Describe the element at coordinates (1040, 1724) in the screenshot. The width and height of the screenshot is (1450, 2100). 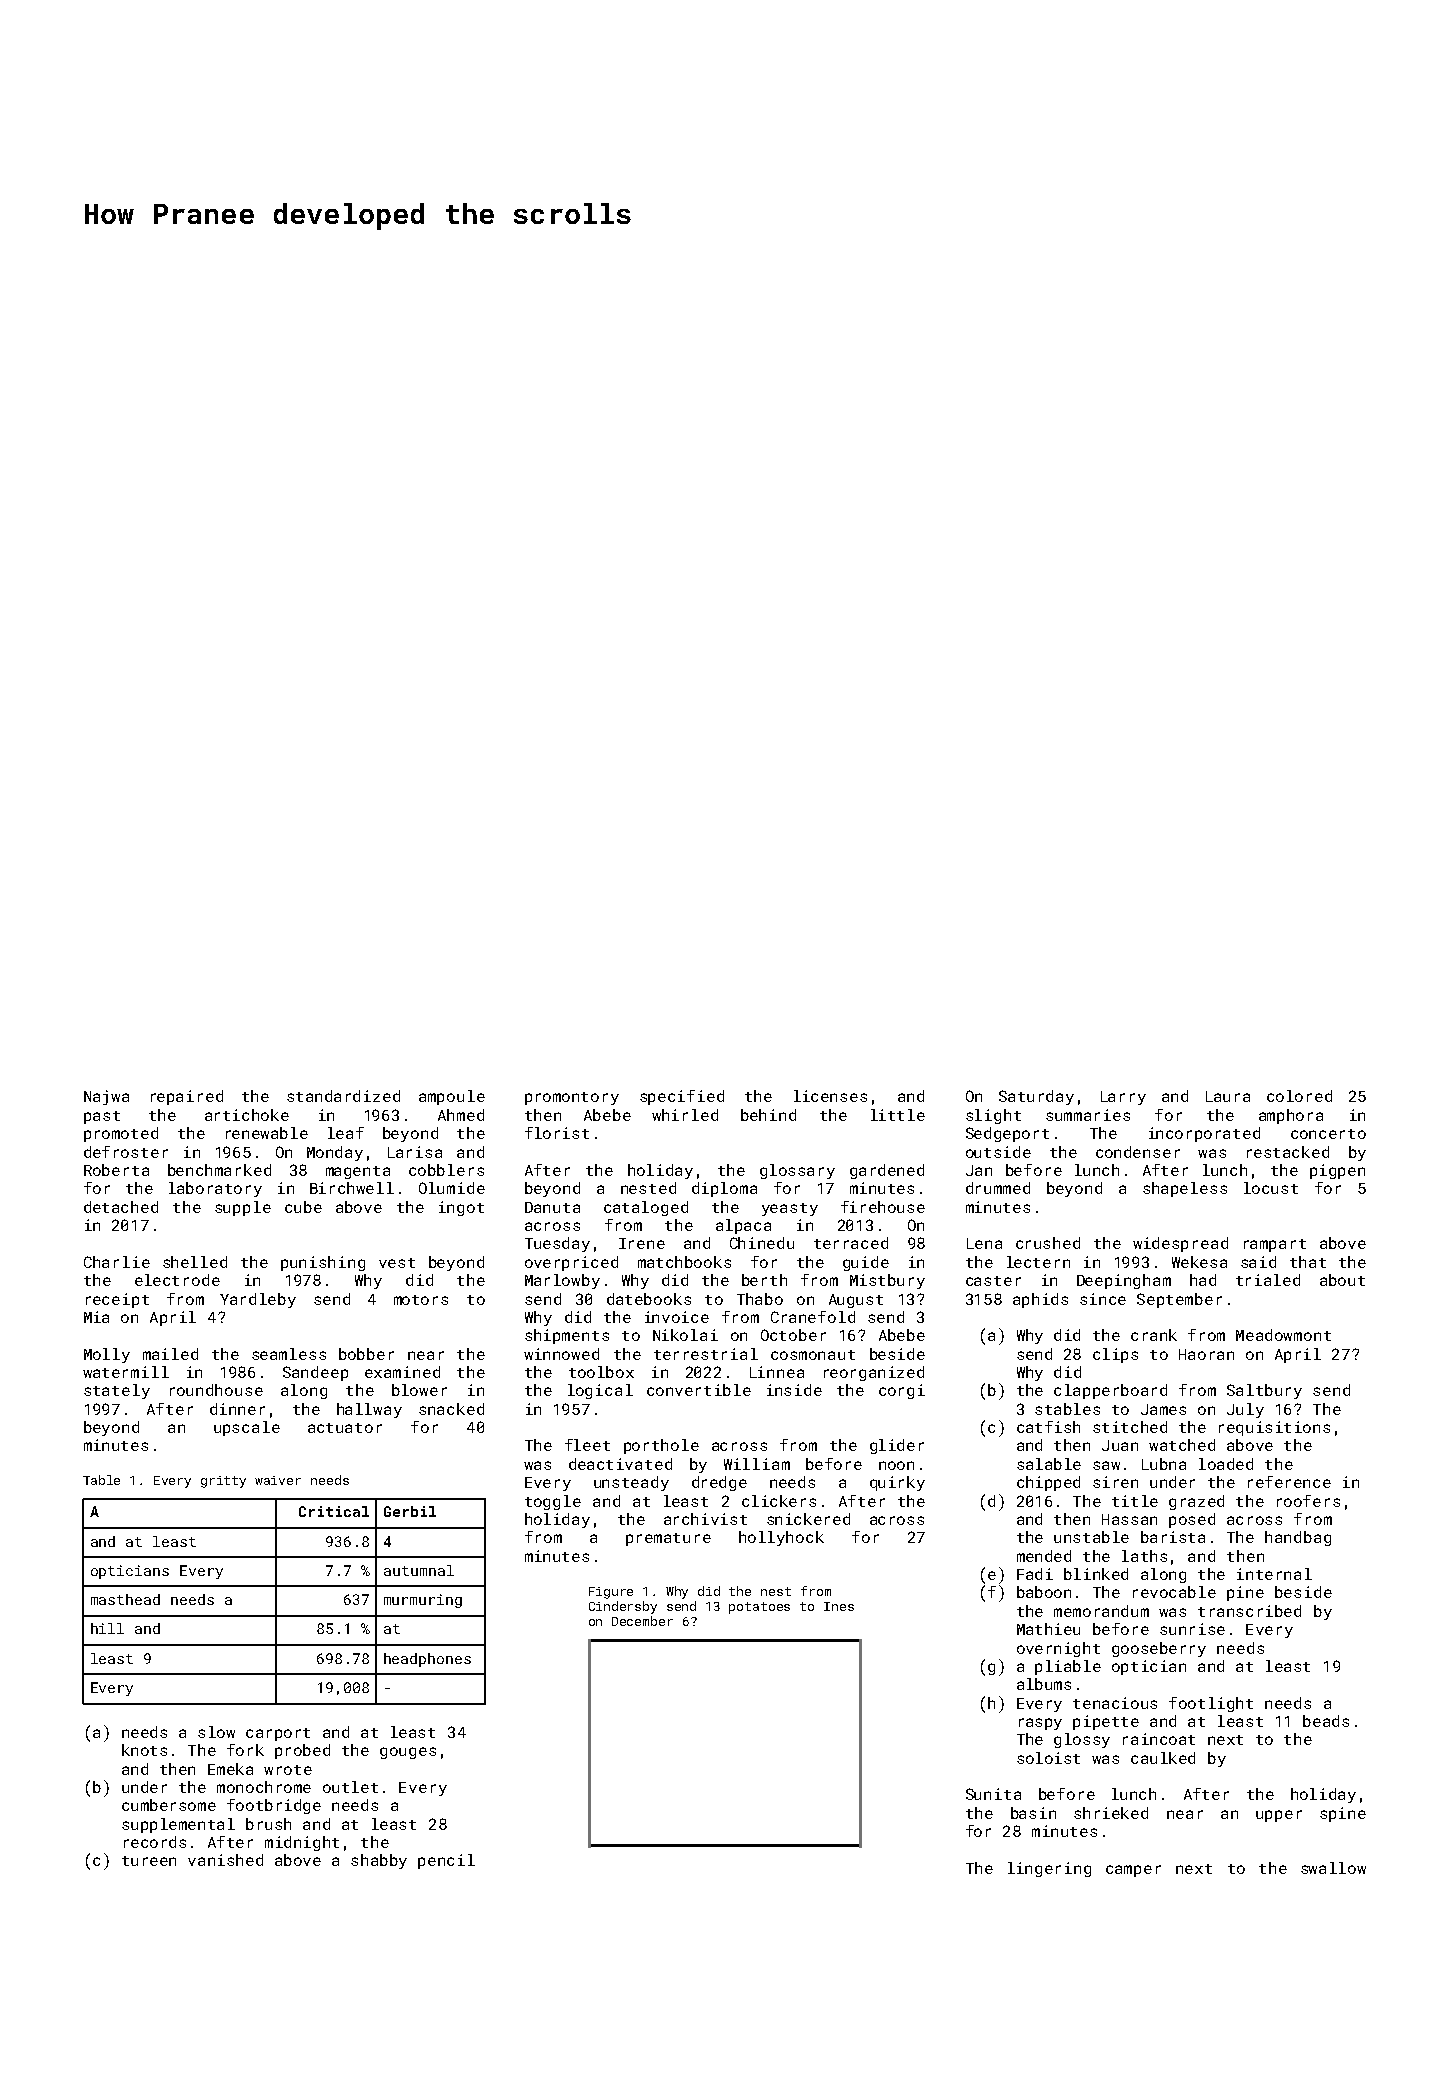
I see `raspy` at that location.
